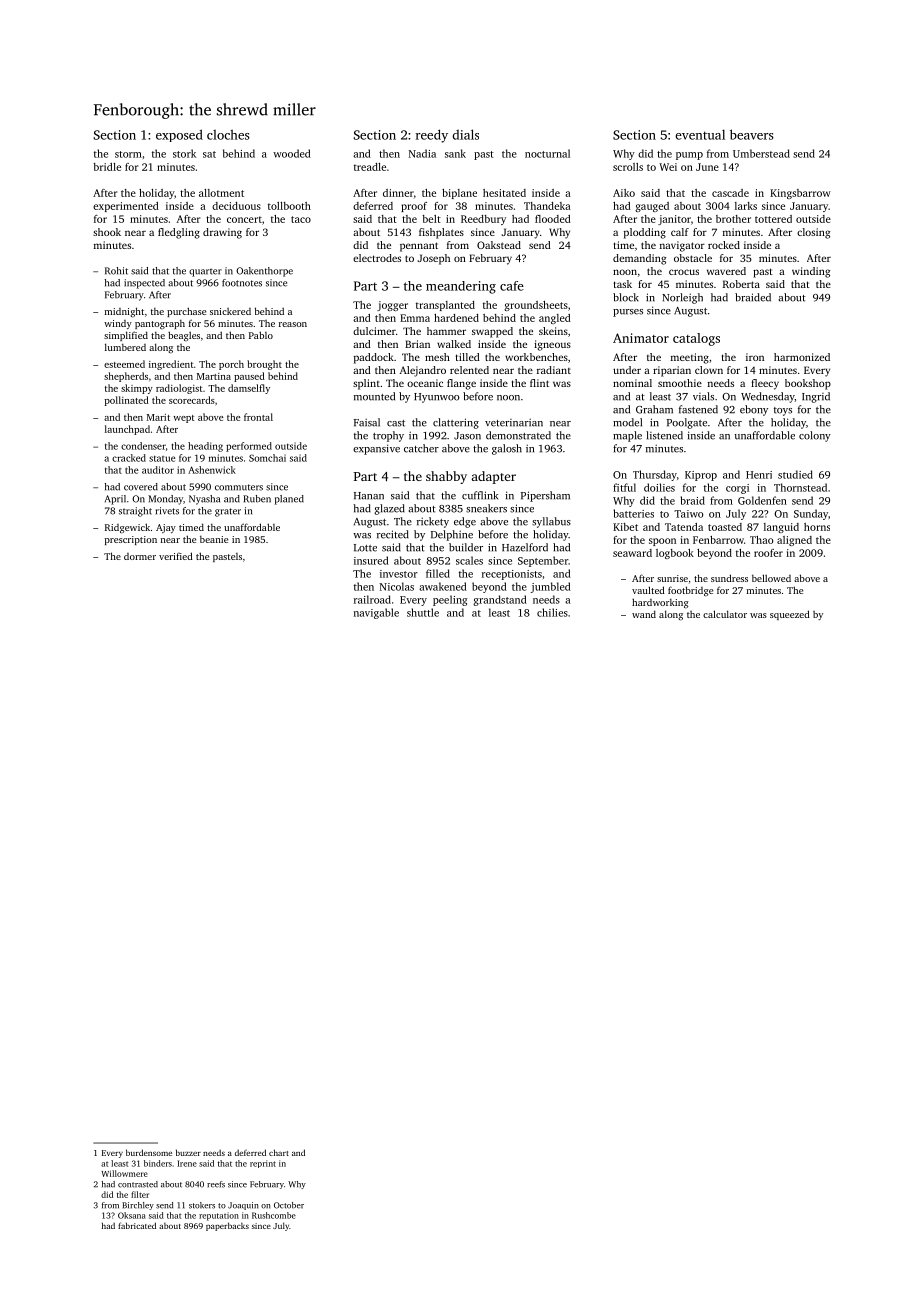  What do you see at coordinates (755, 357) in the screenshot?
I see `iron` at bounding box center [755, 357].
